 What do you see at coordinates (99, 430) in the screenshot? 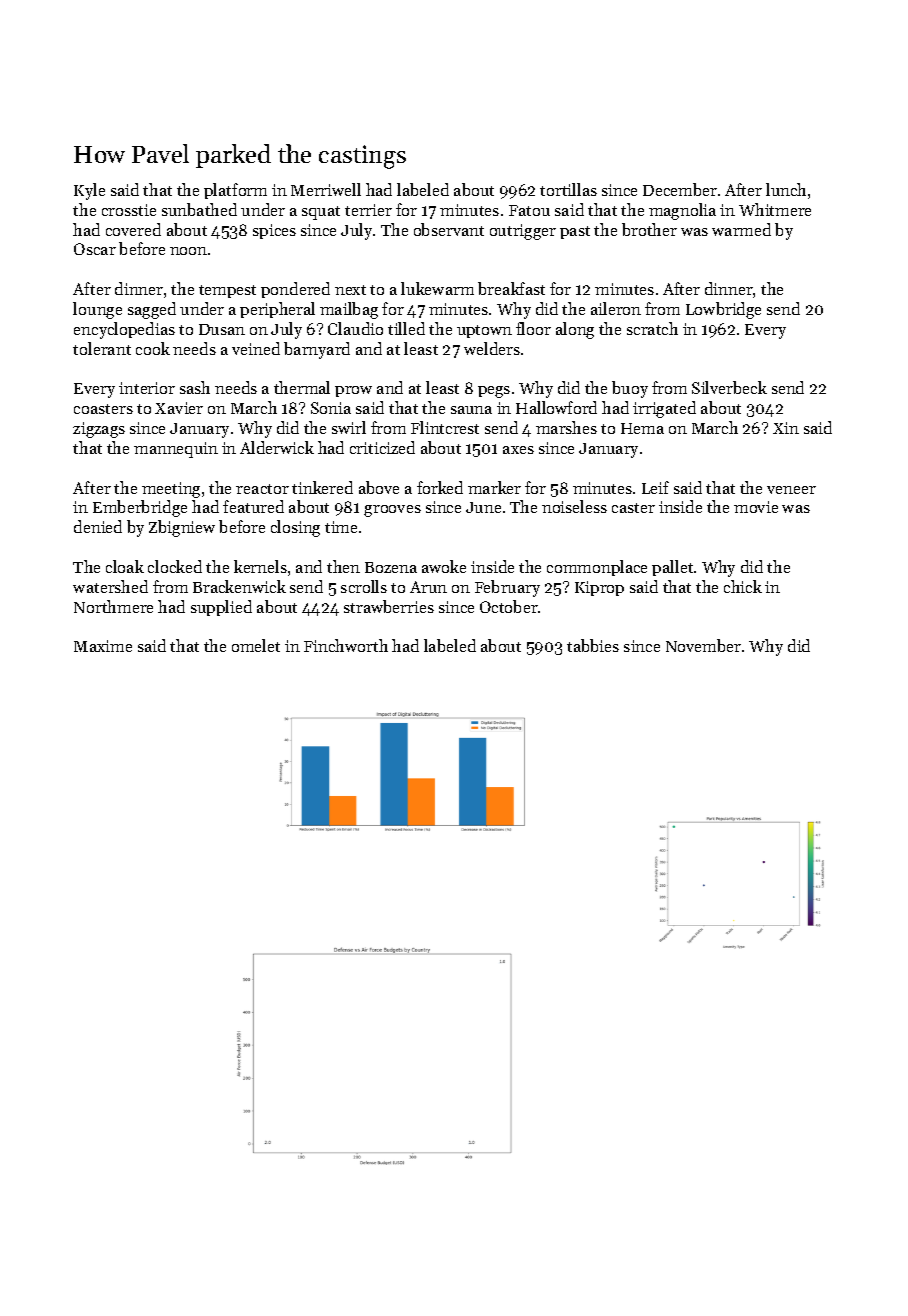
I see `zigzags` at bounding box center [99, 430].
